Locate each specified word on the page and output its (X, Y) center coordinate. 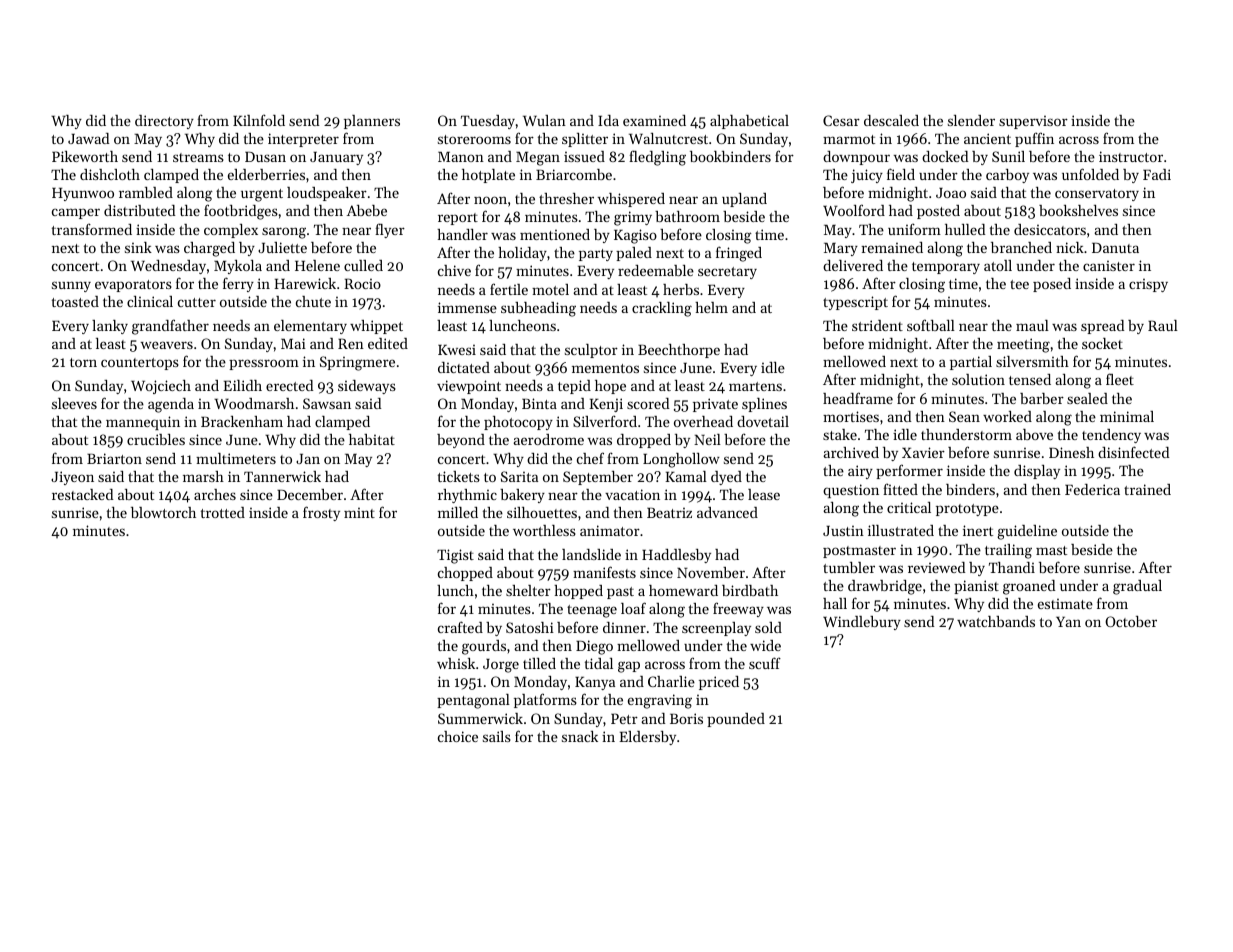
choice (458, 736)
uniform (914, 229)
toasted (75, 301)
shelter (528, 590)
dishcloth (110, 174)
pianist (976, 587)
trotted (223, 512)
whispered (631, 200)
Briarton (114, 458)
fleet (1120, 379)
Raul (1163, 325)
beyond (461, 441)
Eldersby (647, 738)
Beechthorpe (679, 351)
